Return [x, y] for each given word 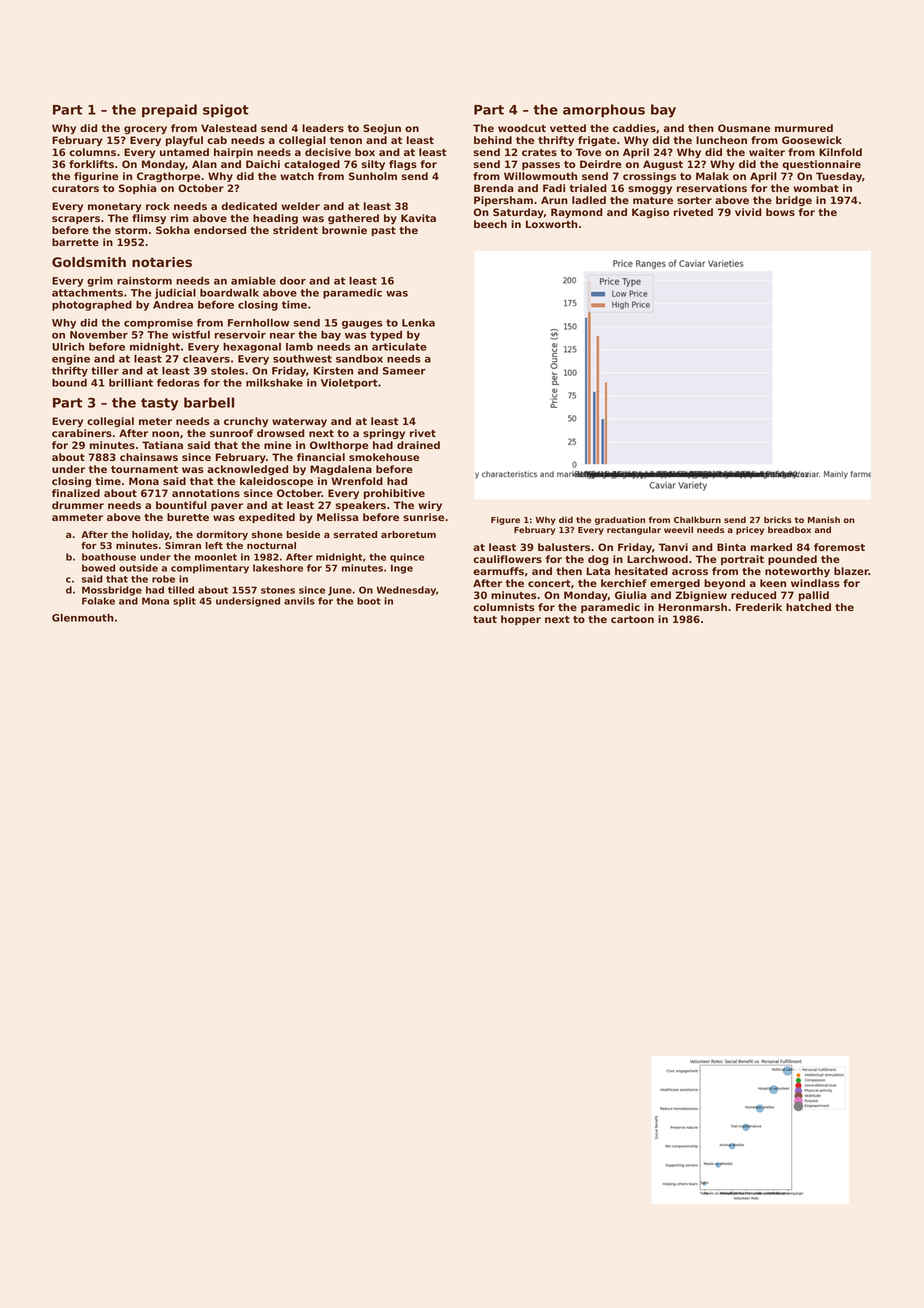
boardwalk [229, 293]
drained [418, 445]
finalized [76, 493]
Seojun [382, 129]
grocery [145, 130]
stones [278, 590]
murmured [804, 128]
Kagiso [650, 213]
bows [780, 212]
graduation [620, 520]
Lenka [418, 323]
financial [321, 457]
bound [69, 383]
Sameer [404, 371]
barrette [75, 242]
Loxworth [552, 224]
